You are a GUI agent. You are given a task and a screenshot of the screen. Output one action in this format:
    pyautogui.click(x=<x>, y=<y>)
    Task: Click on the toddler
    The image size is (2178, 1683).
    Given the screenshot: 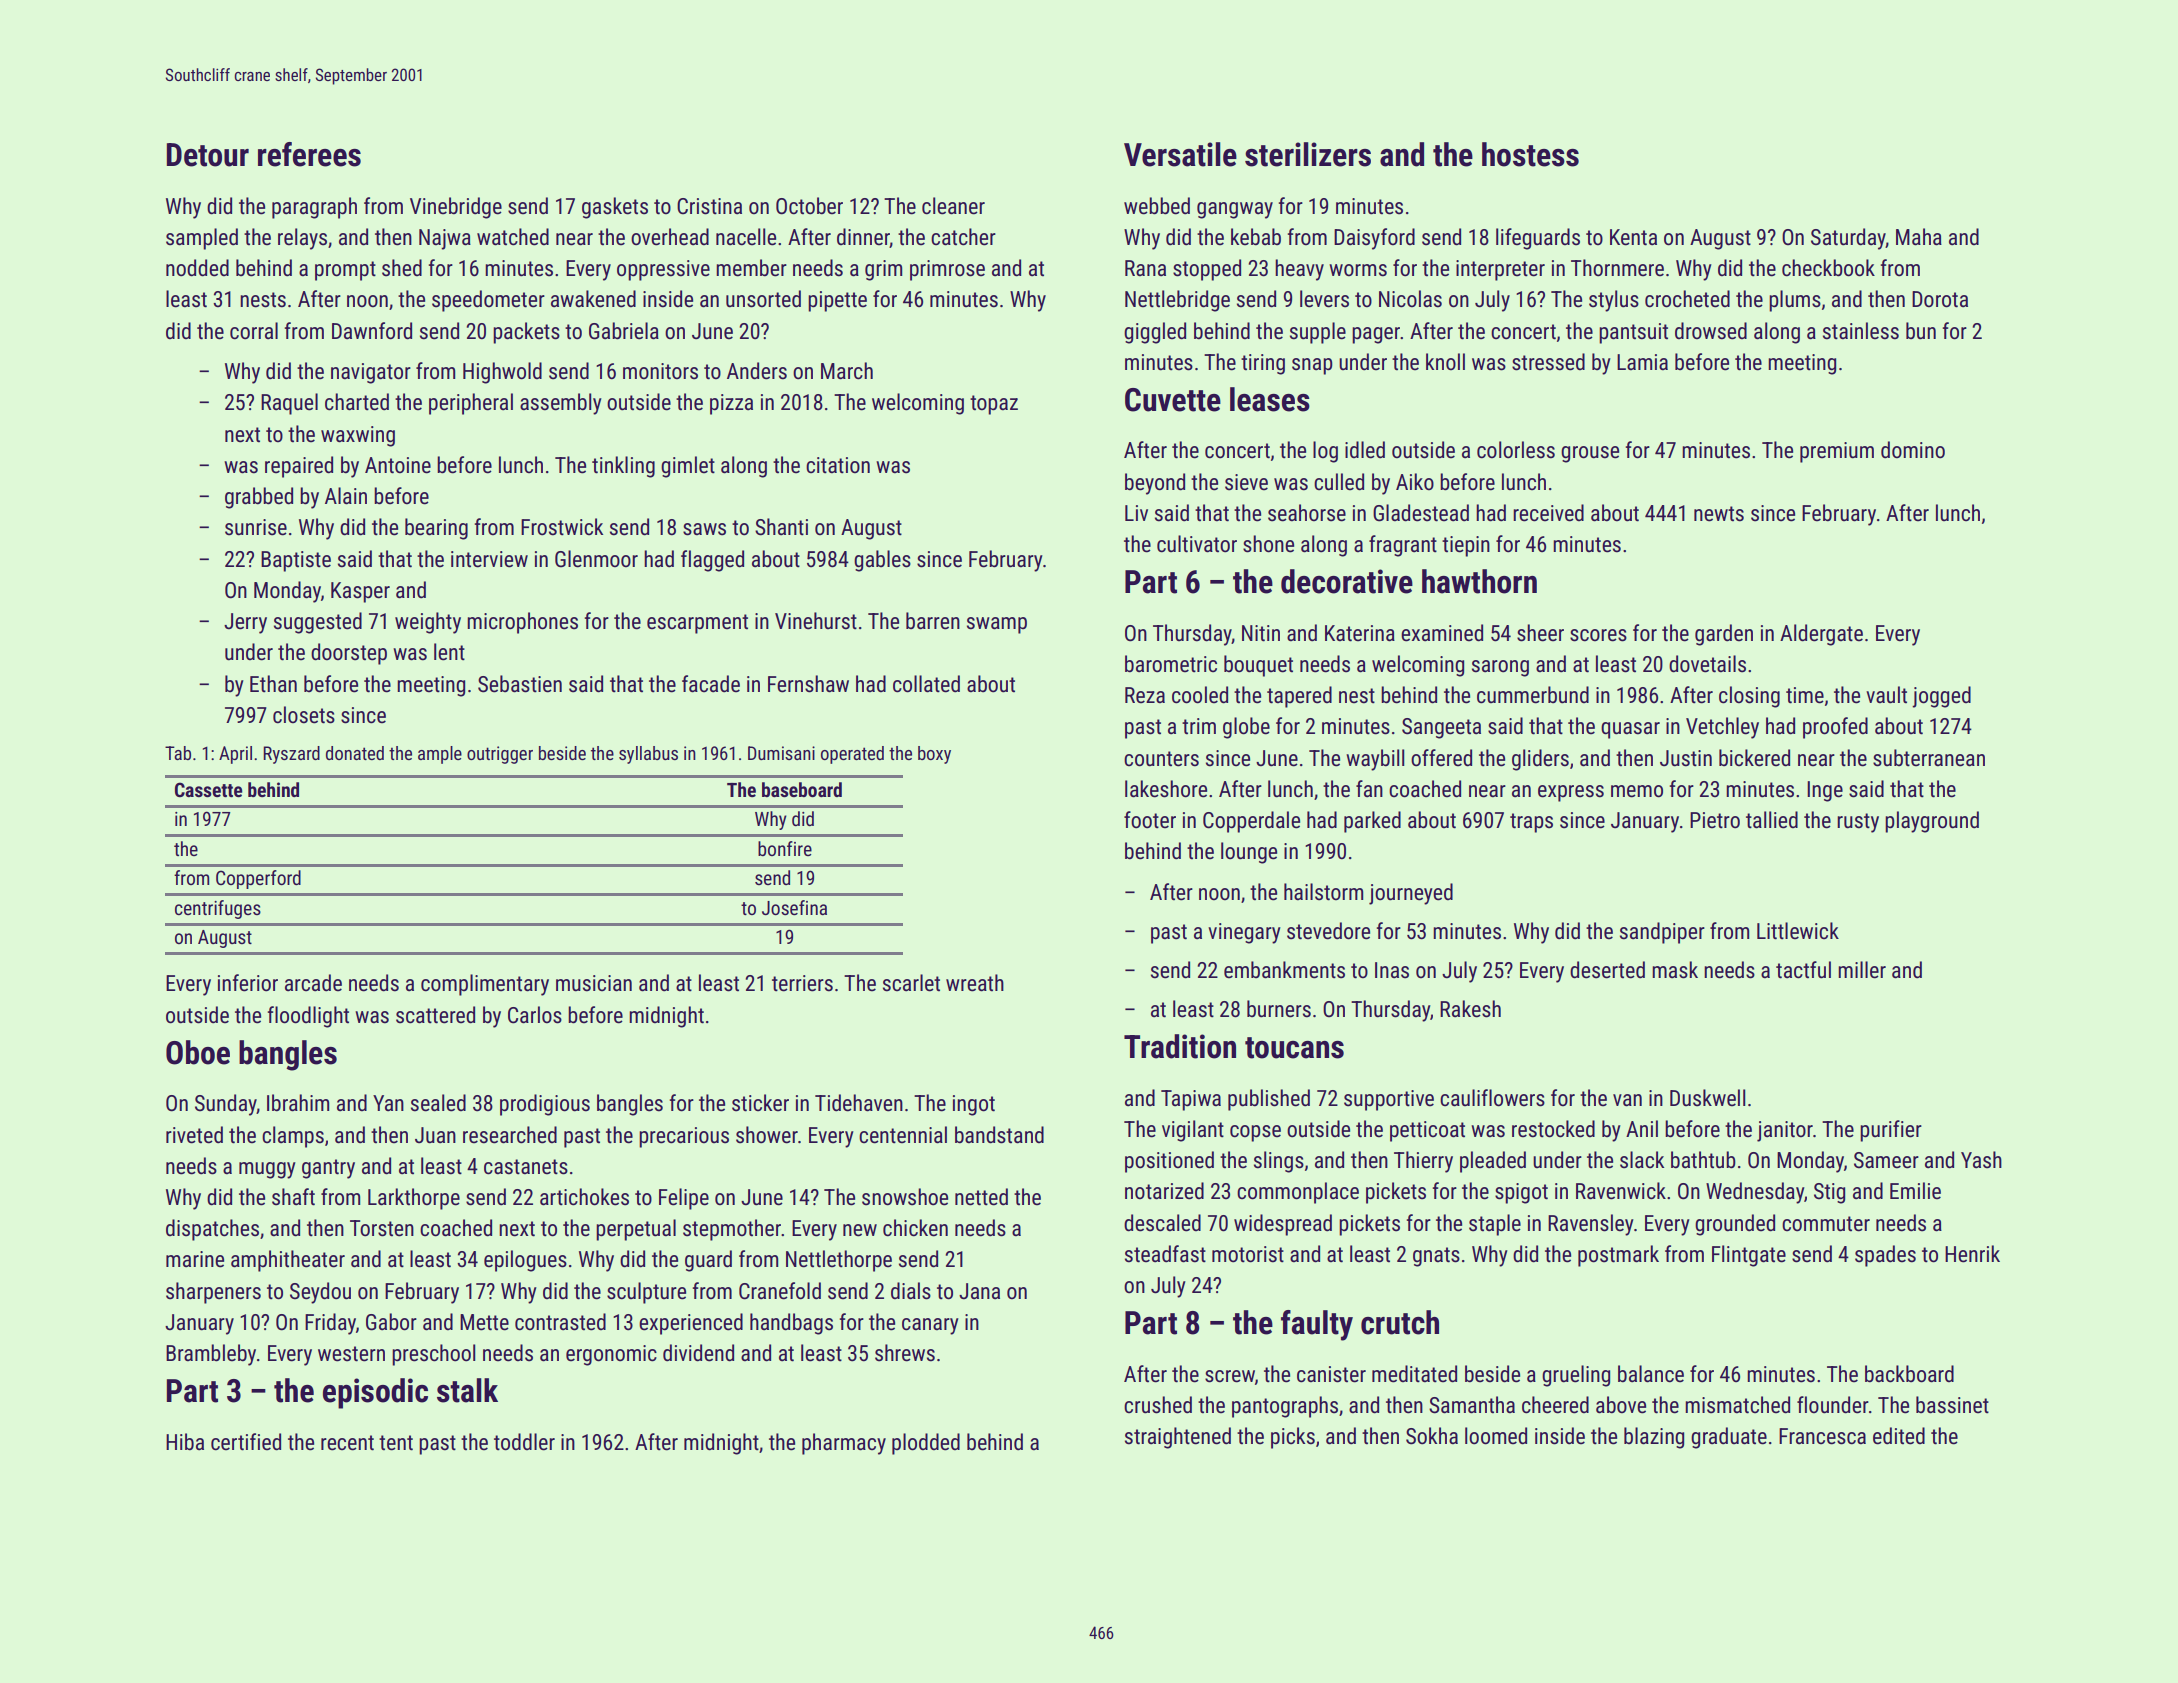 What is the action you would take?
    pyautogui.click(x=524, y=1442)
